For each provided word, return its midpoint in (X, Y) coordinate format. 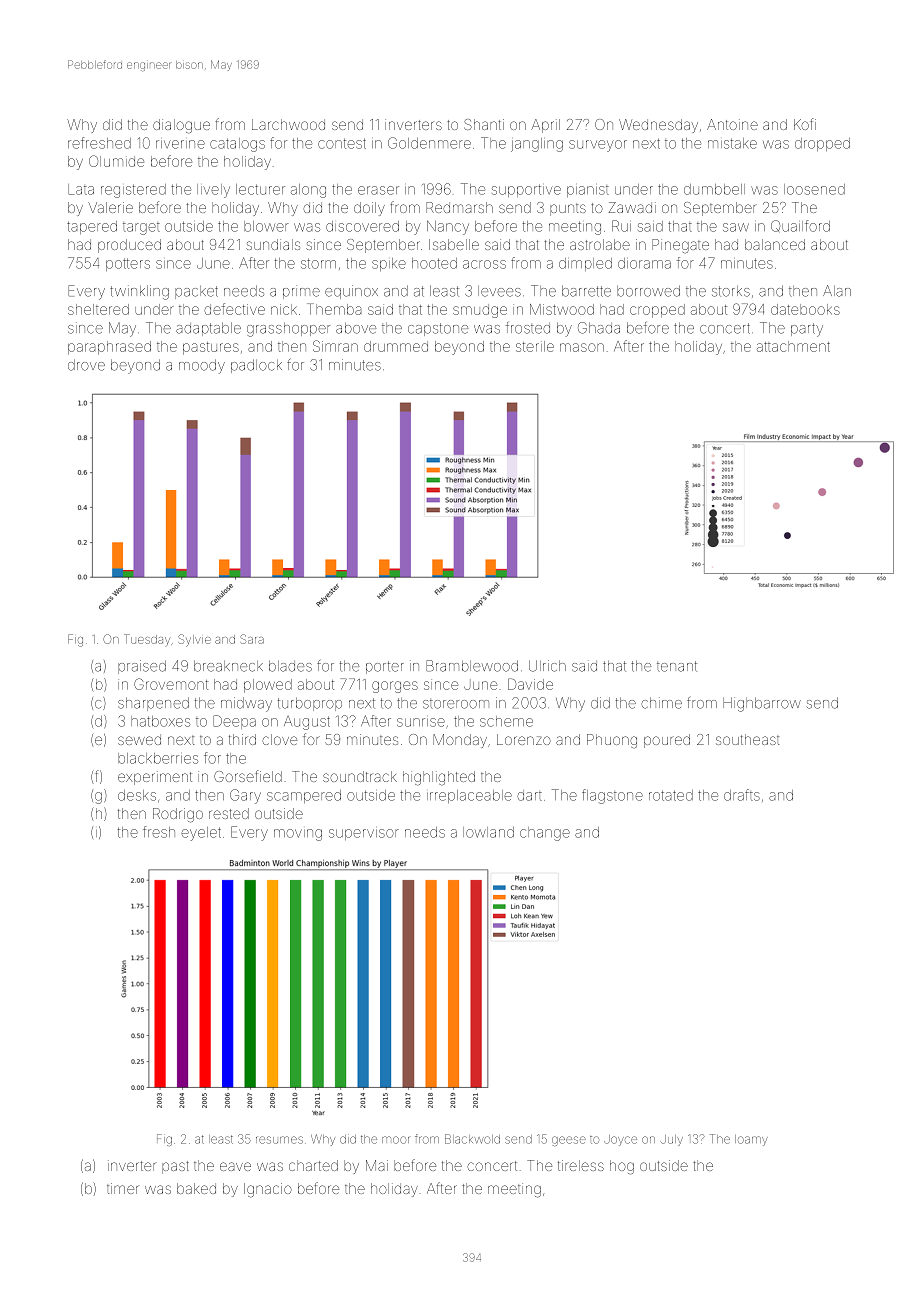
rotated (671, 795)
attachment (793, 346)
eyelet (201, 834)
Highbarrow (762, 704)
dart (529, 795)
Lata (81, 189)
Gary (245, 796)
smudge (480, 311)
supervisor (364, 834)
